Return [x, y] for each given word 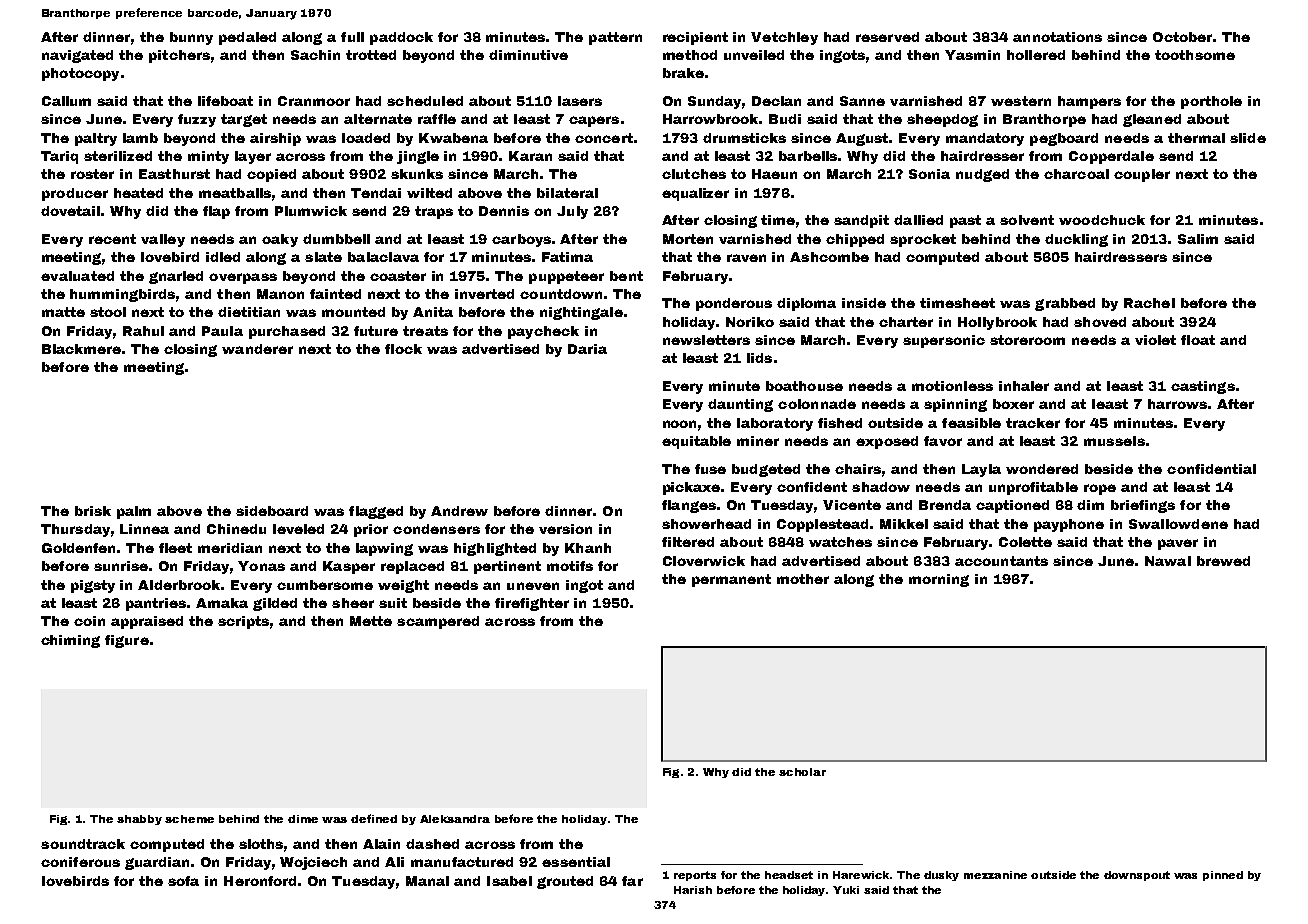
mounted [353, 312]
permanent [731, 580]
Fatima [567, 257]
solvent [1027, 220]
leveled [298, 529]
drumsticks [744, 138]
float [1198, 340]
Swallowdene [1178, 524]
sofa [183, 881]
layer [253, 157]
